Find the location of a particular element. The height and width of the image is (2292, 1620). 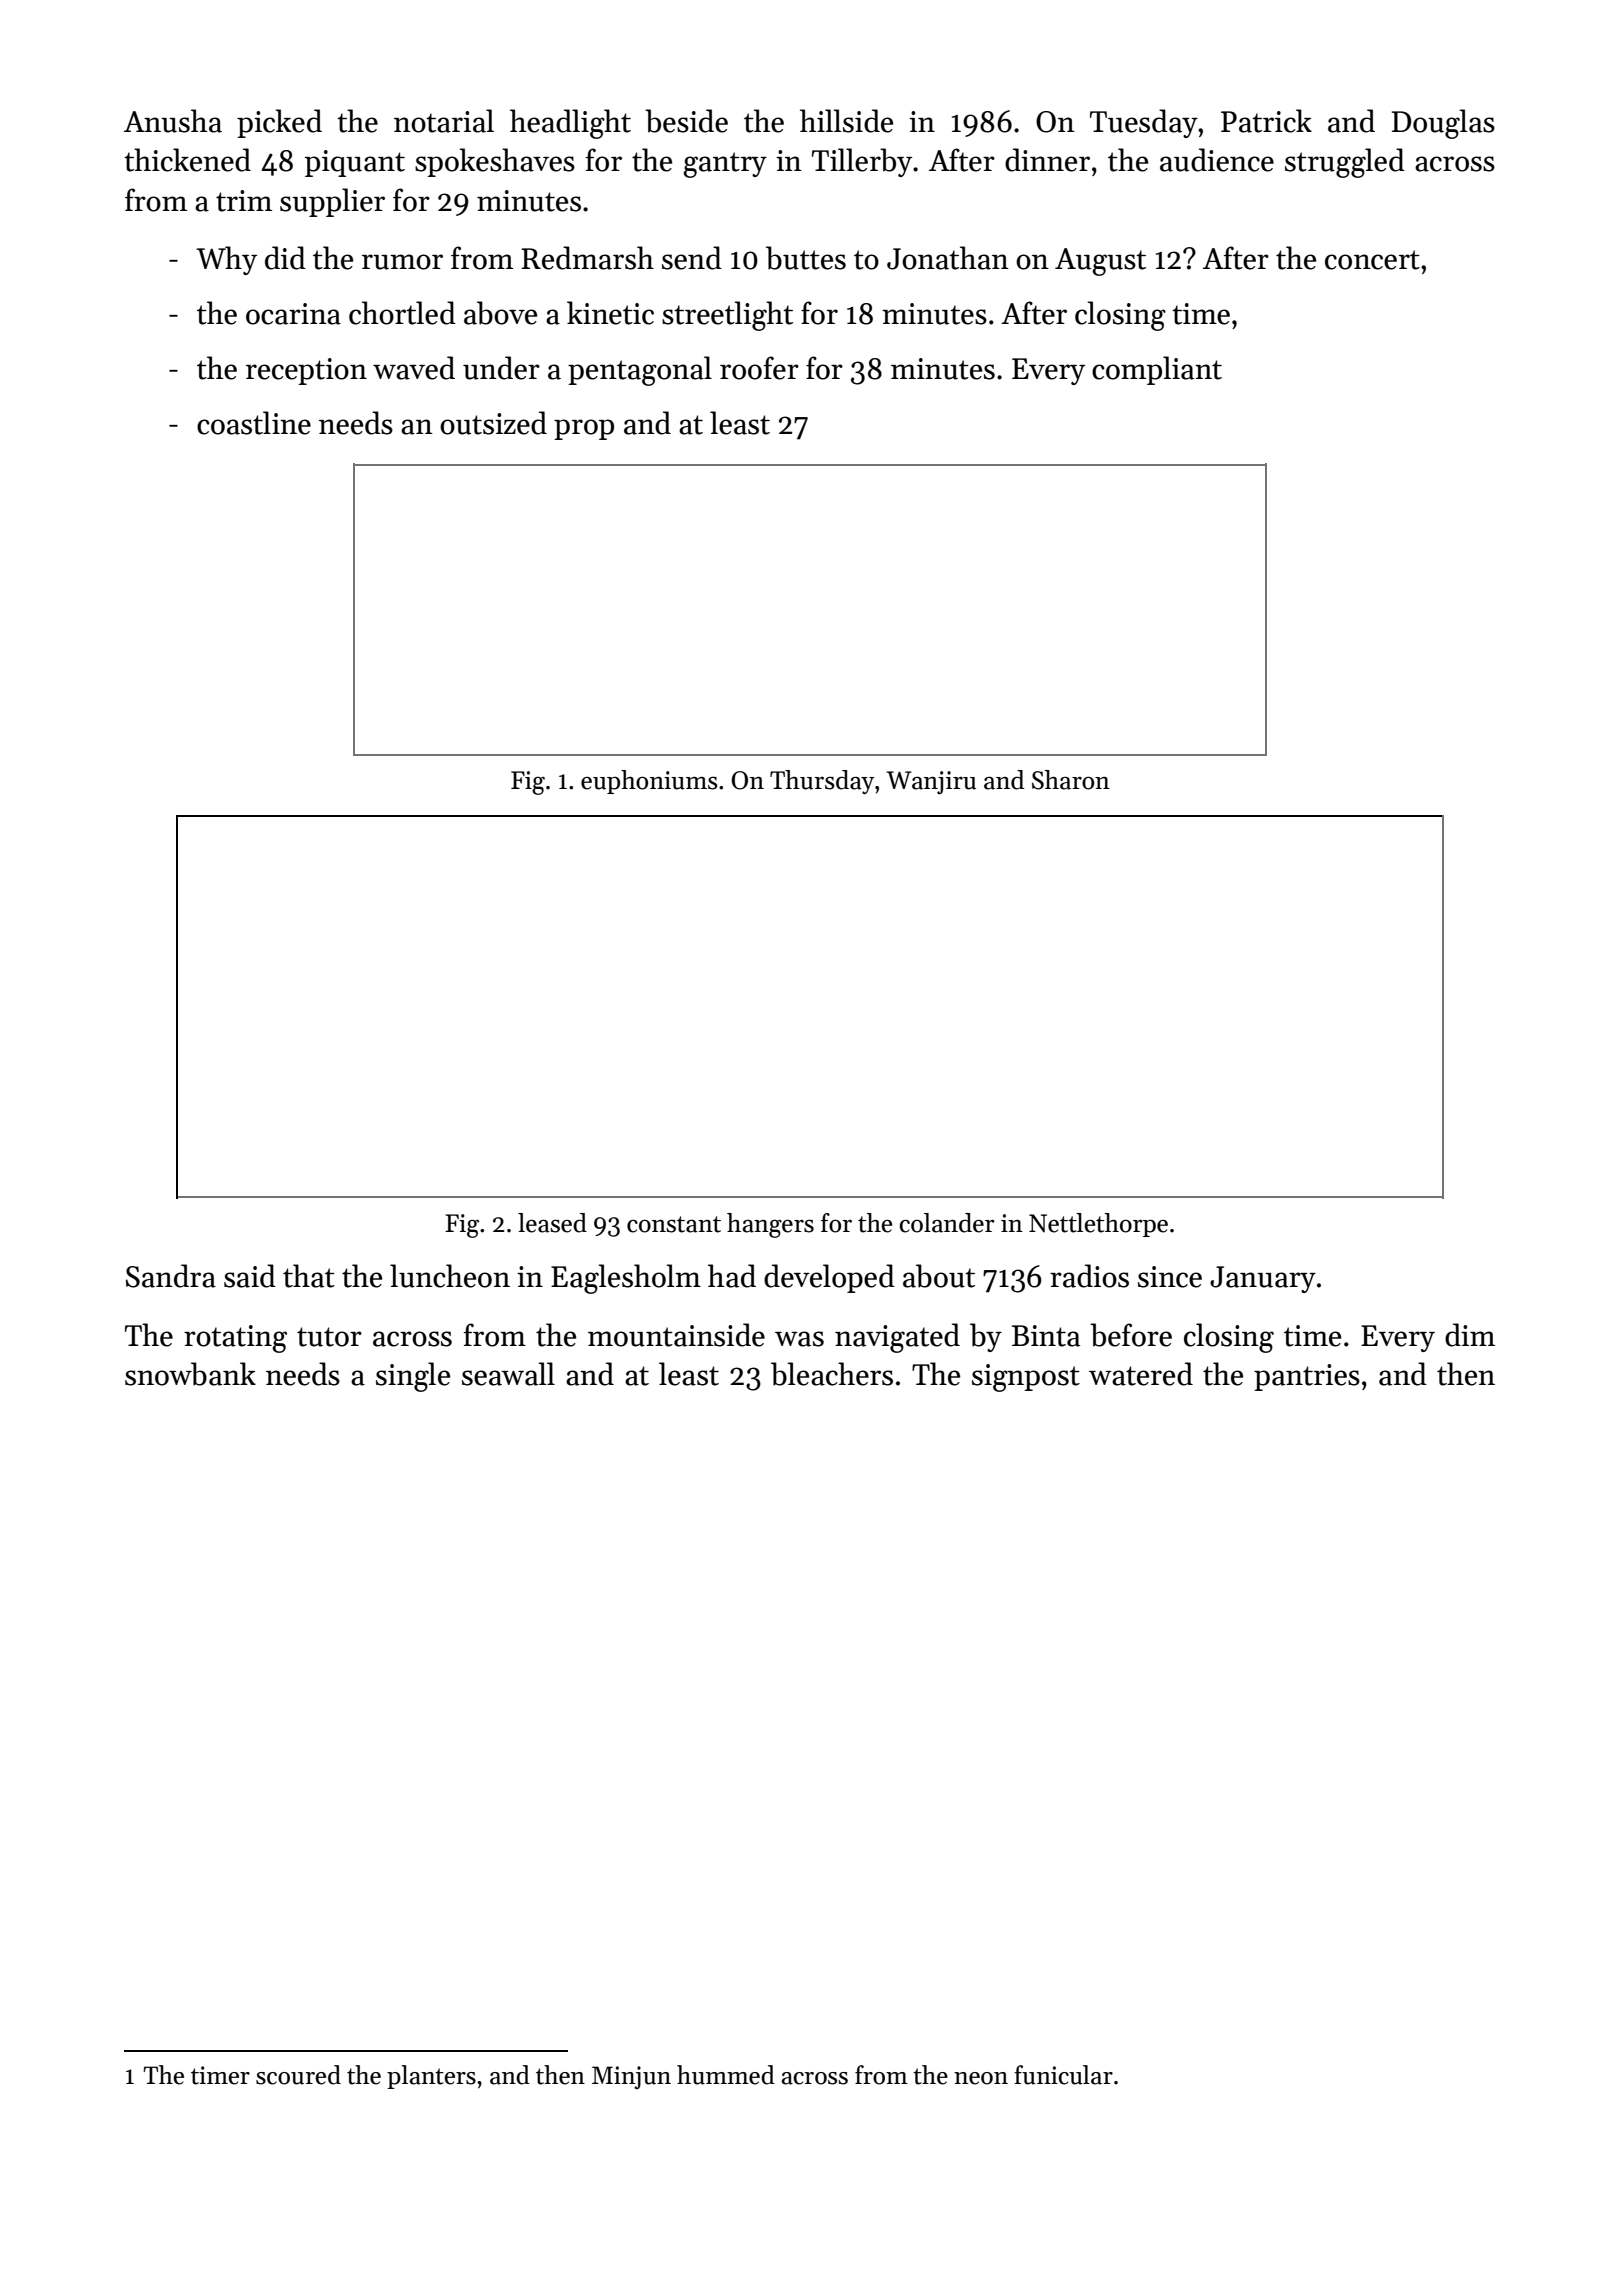

Sharon is located at coordinates (1071, 780).
